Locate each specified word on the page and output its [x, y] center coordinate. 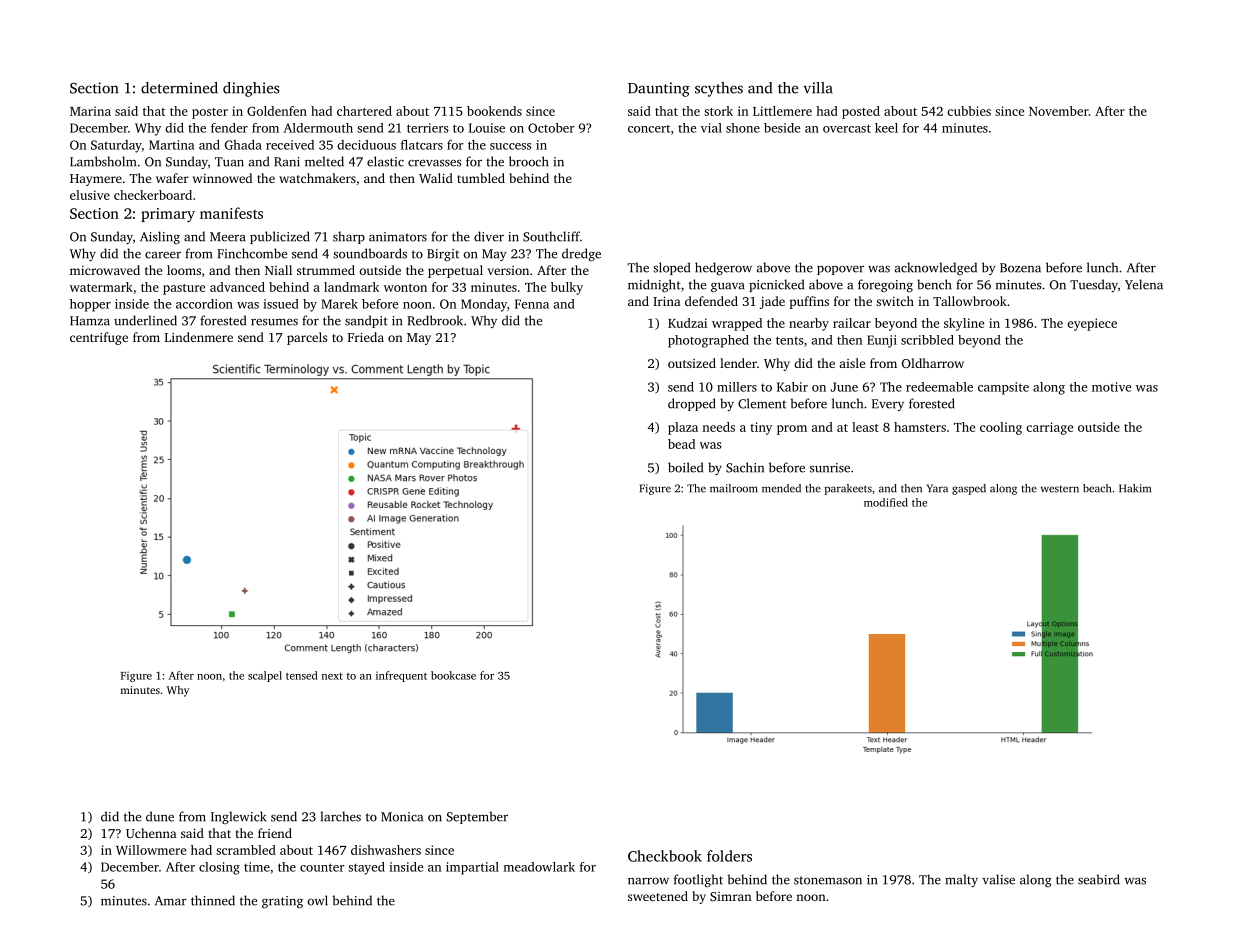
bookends [494, 111]
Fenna [532, 304]
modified [886, 502]
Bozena [1020, 268]
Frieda [366, 337]
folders [729, 856]
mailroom [734, 488]
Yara [937, 488]
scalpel [265, 676]
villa [818, 88]
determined [179, 88]
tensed [302, 675]
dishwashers [386, 850]
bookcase [453, 675]
